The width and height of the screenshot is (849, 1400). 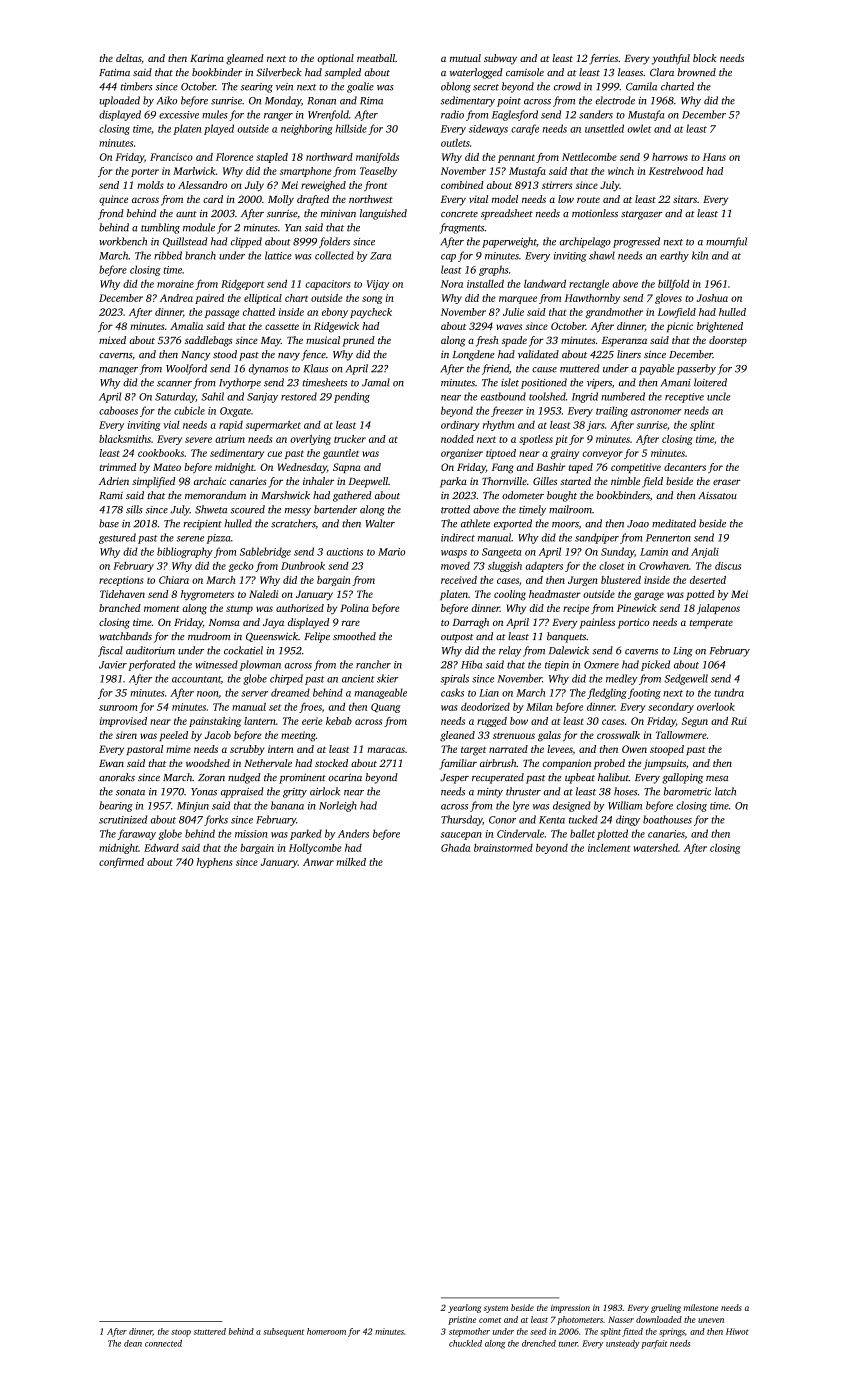 What do you see at coordinates (712, 298) in the screenshot?
I see `Joshua` at bounding box center [712, 298].
